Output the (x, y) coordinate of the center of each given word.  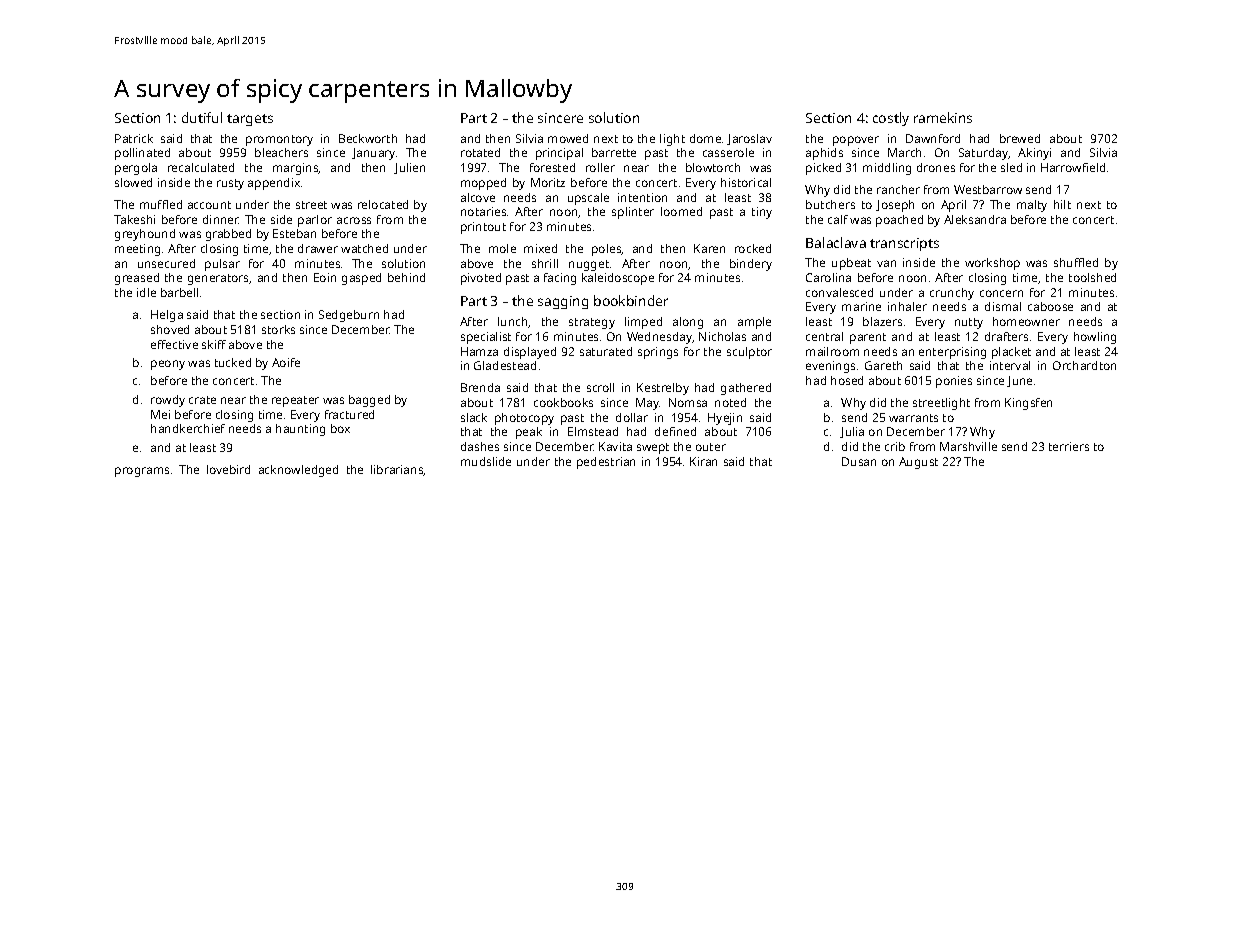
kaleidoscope (618, 279)
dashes (480, 446)
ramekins (943, 117)
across (354, 220)
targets (250, 120)
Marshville (968, 446)
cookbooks (563, 402)
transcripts (904, 244)
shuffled (1076, 262)
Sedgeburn (349, 316)
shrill (545, 263)
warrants (913, 418)
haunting (300, 430)
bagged (369, 401)
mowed (568, 138)
